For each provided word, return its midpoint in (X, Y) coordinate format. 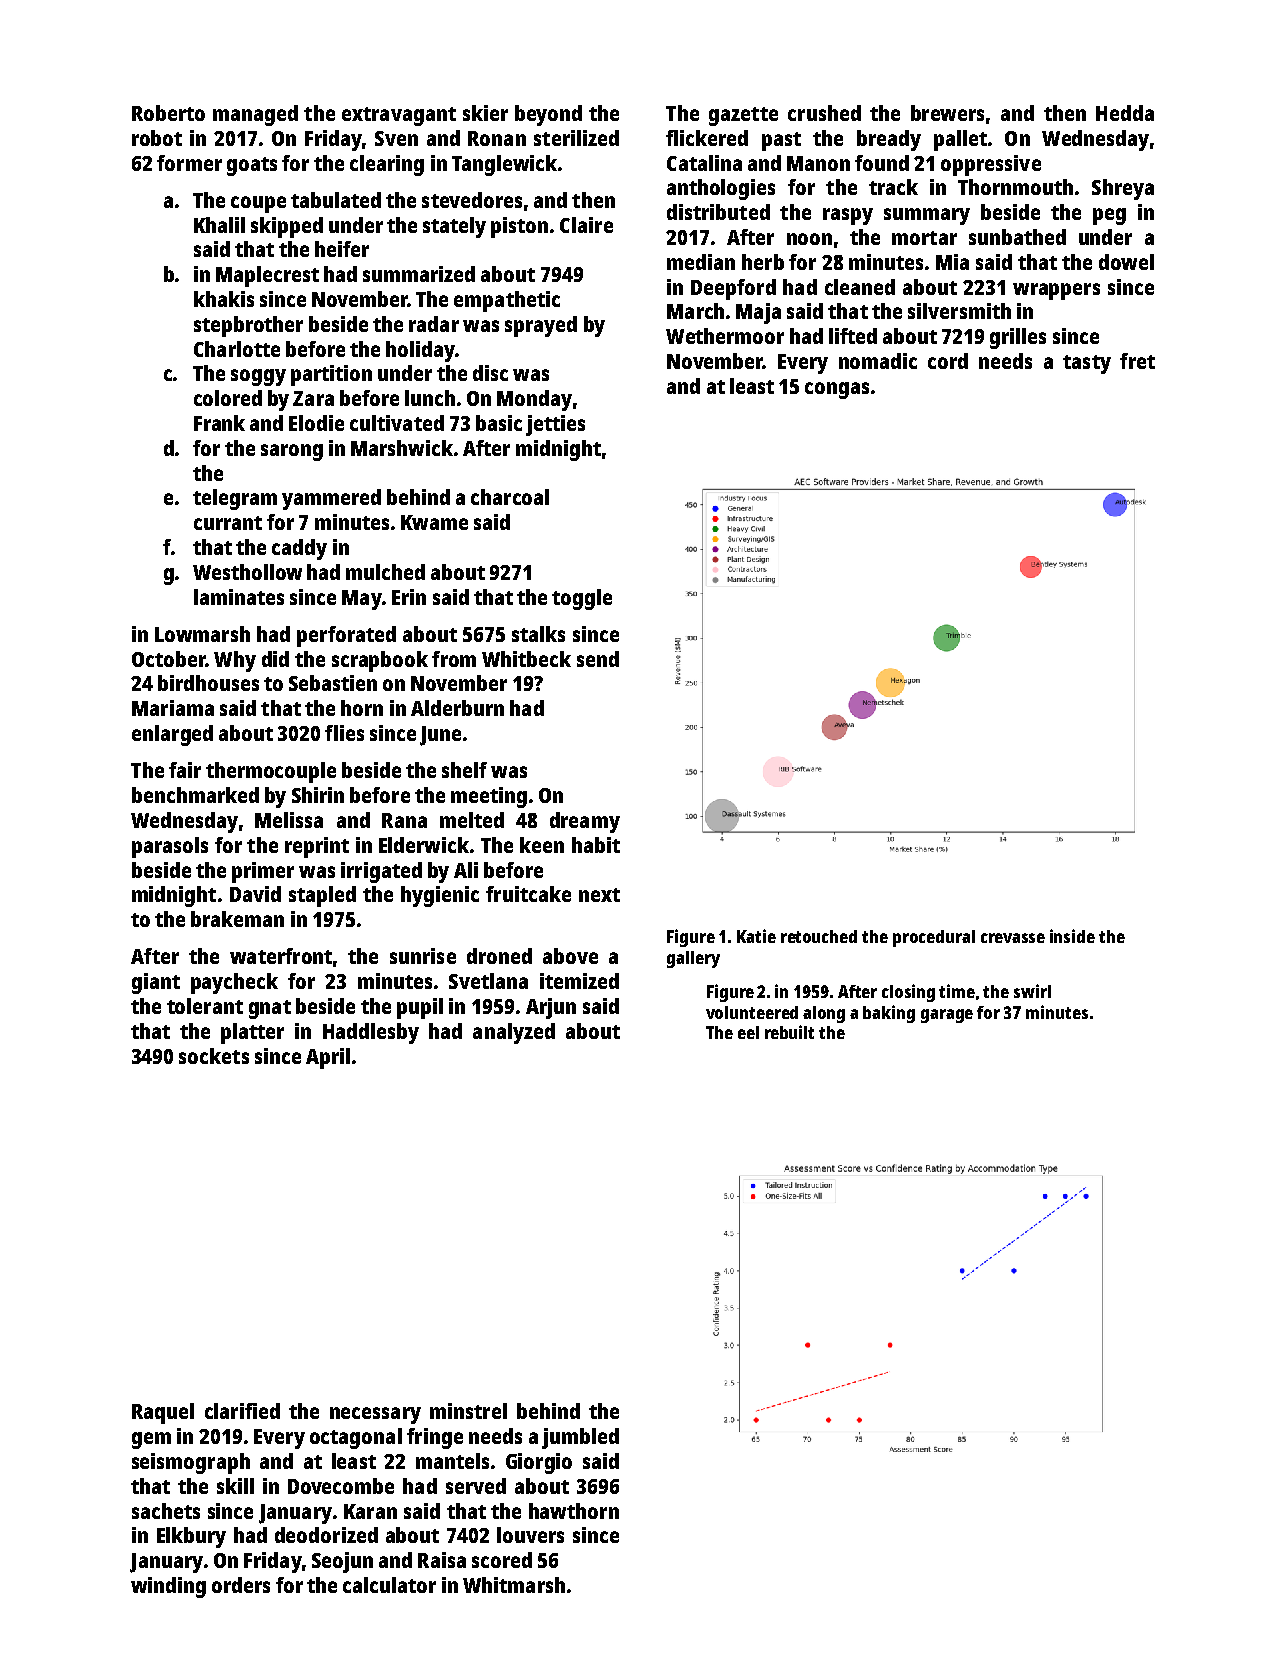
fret (1137, 361)
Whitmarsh (514, 1585)
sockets (214, 1056)
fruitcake (528, 894)
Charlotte (237, 349)
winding (168, 1587)
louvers (530, 1535)
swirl (1032, 991)
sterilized (576, 138)
